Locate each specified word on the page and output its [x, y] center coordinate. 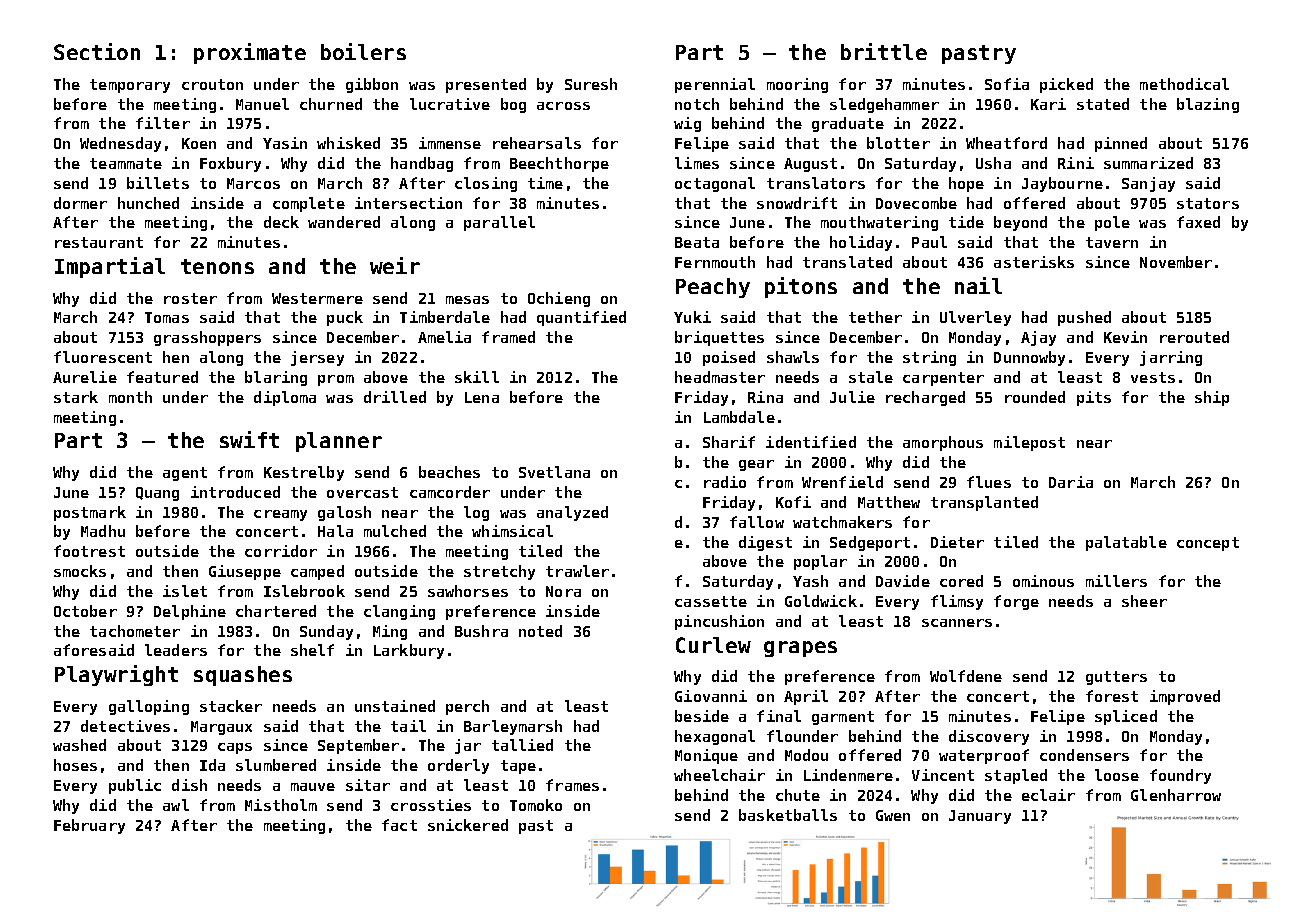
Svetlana [554, 472]
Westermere [317, 298]
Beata [697, 242]
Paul [929, 242]
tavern [1112, 242]
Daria [1071, 482]
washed [79, 745]
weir [395, 265]
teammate [126, 163]
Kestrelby [304, 473]
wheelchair [719, 775]
